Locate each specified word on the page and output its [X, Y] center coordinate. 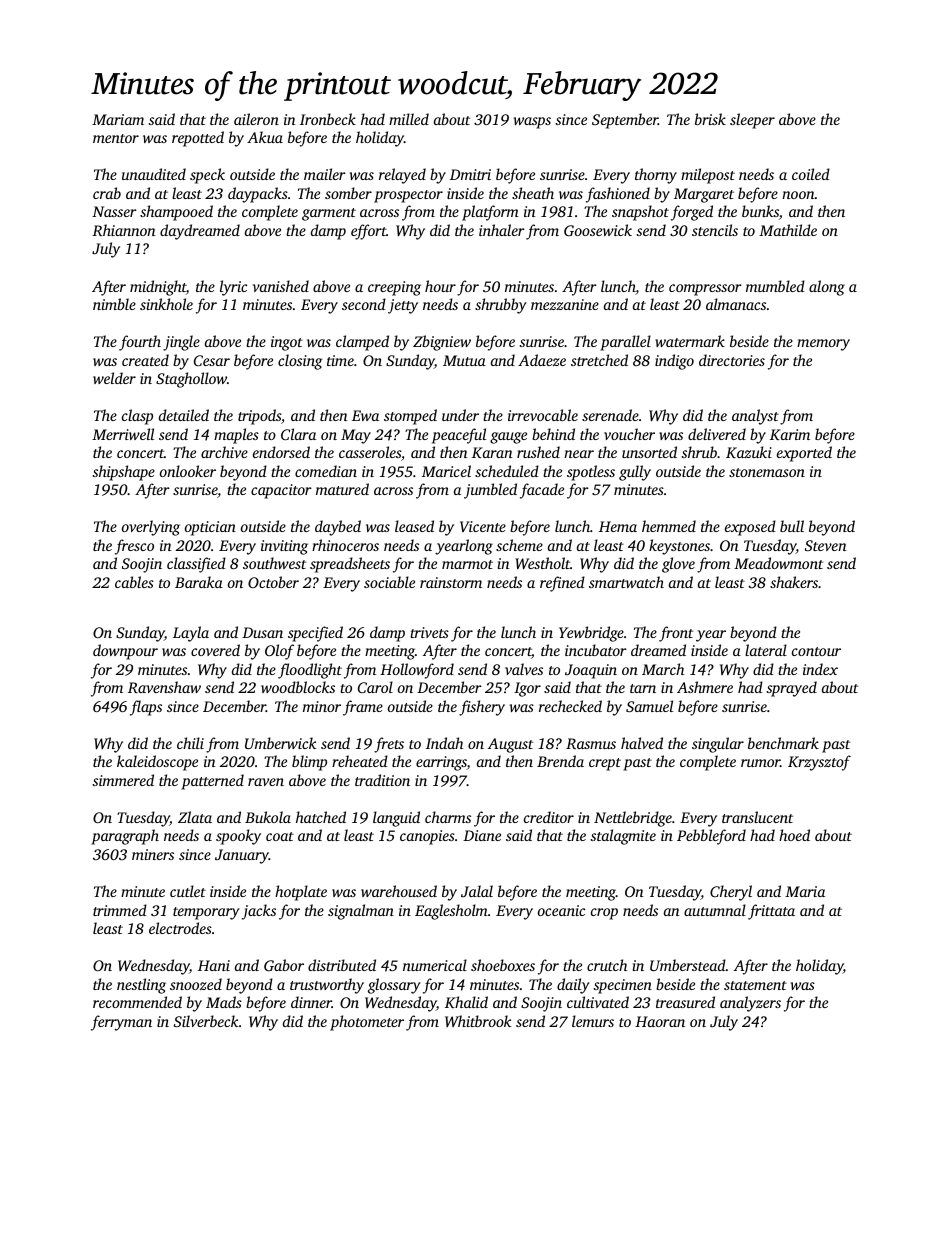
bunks [760, 211]
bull [792, 526]
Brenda [560, 761]
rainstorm [451, 582]
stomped [410, 417]
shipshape [124, 473]
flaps [146, 708]
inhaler [502, 230]
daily [573, 986]
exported [804, 454]
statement [755, 985]
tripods [259, 417]
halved [642, 743]
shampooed [176, 213]
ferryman [121, 1023]
